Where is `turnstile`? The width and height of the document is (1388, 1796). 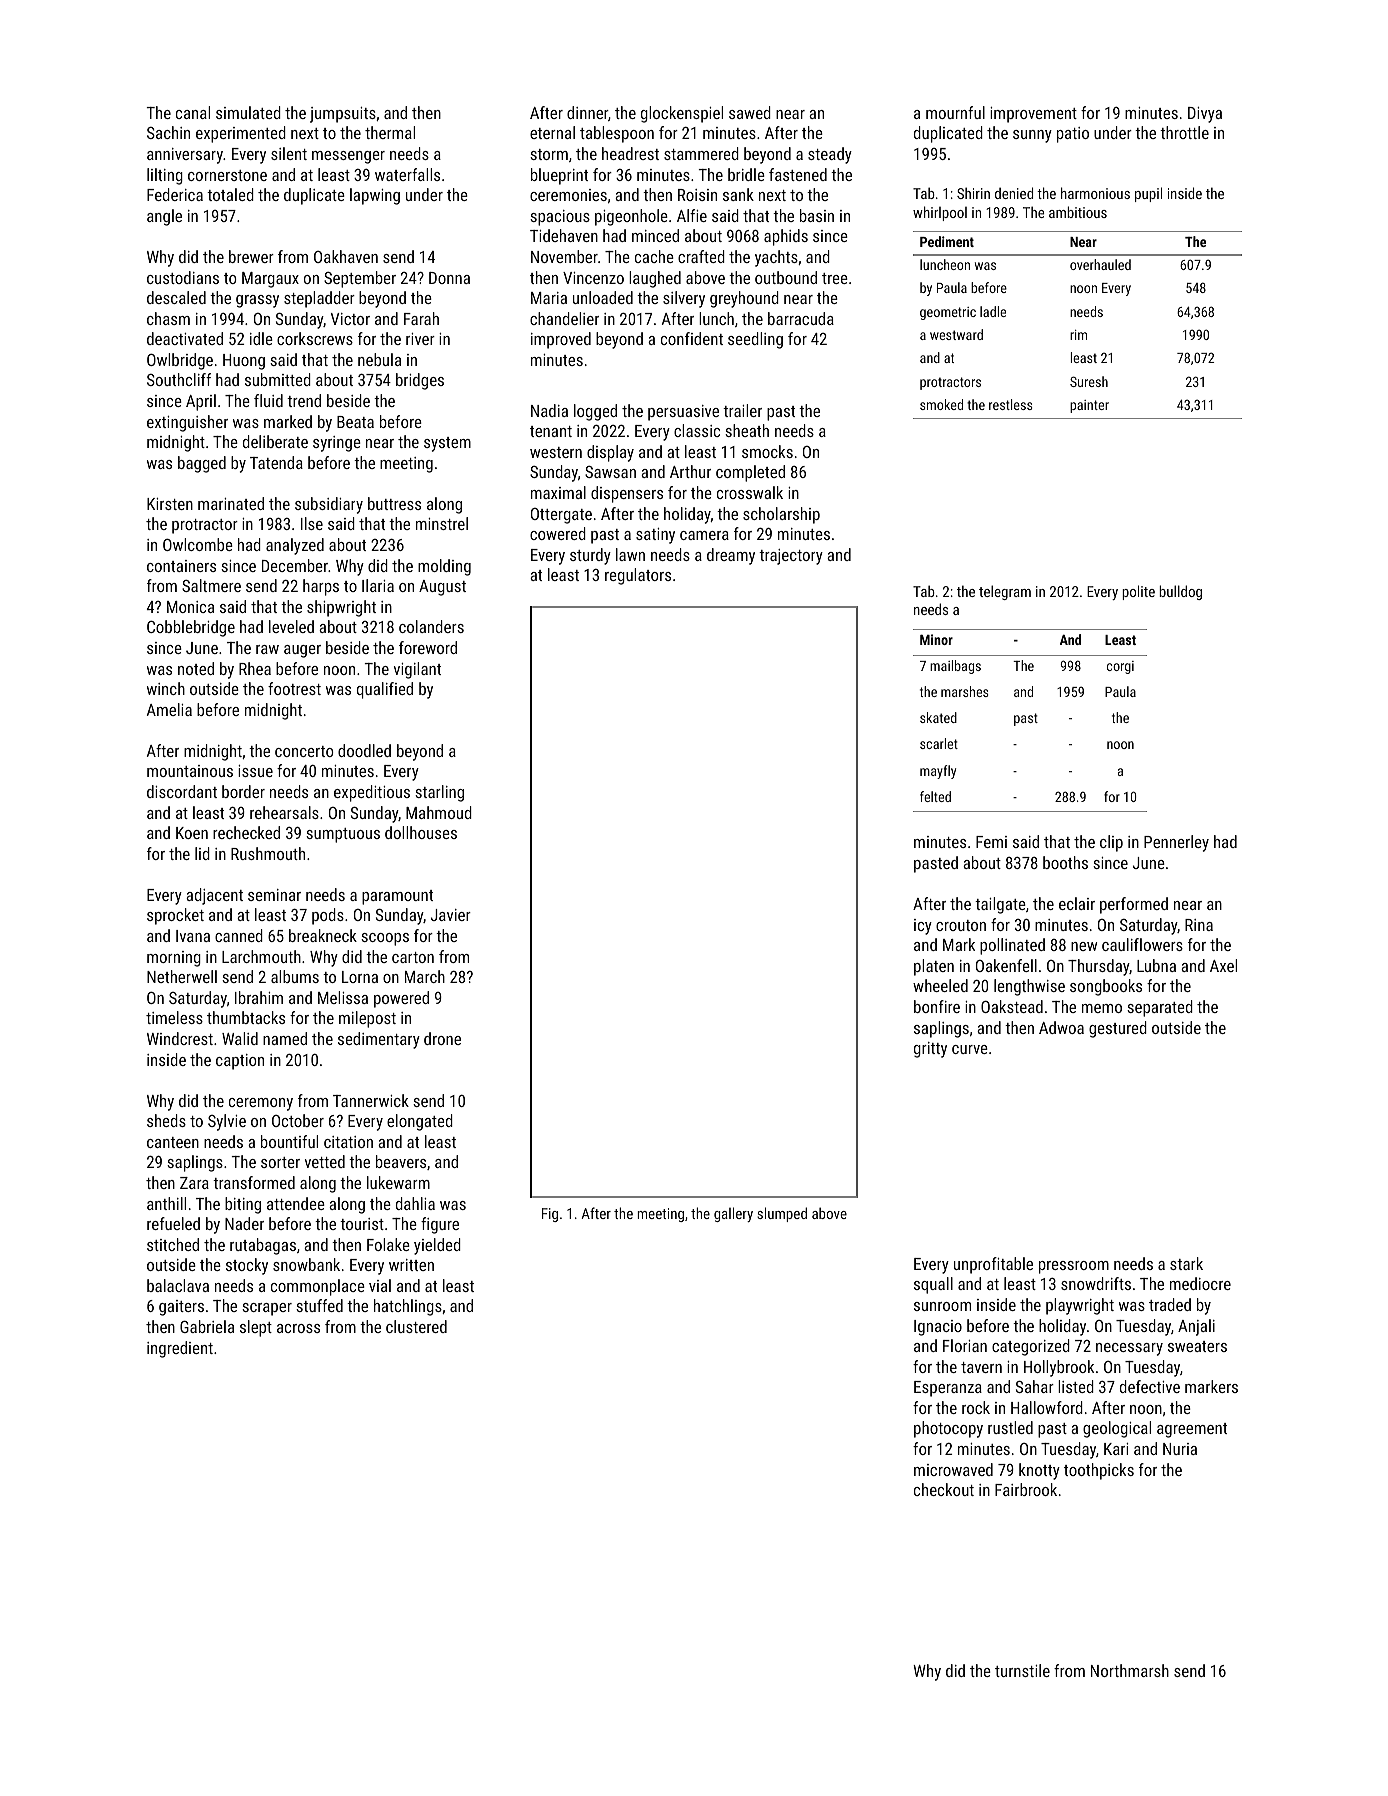
turnstile is located at coordinates (1022, 1670).
